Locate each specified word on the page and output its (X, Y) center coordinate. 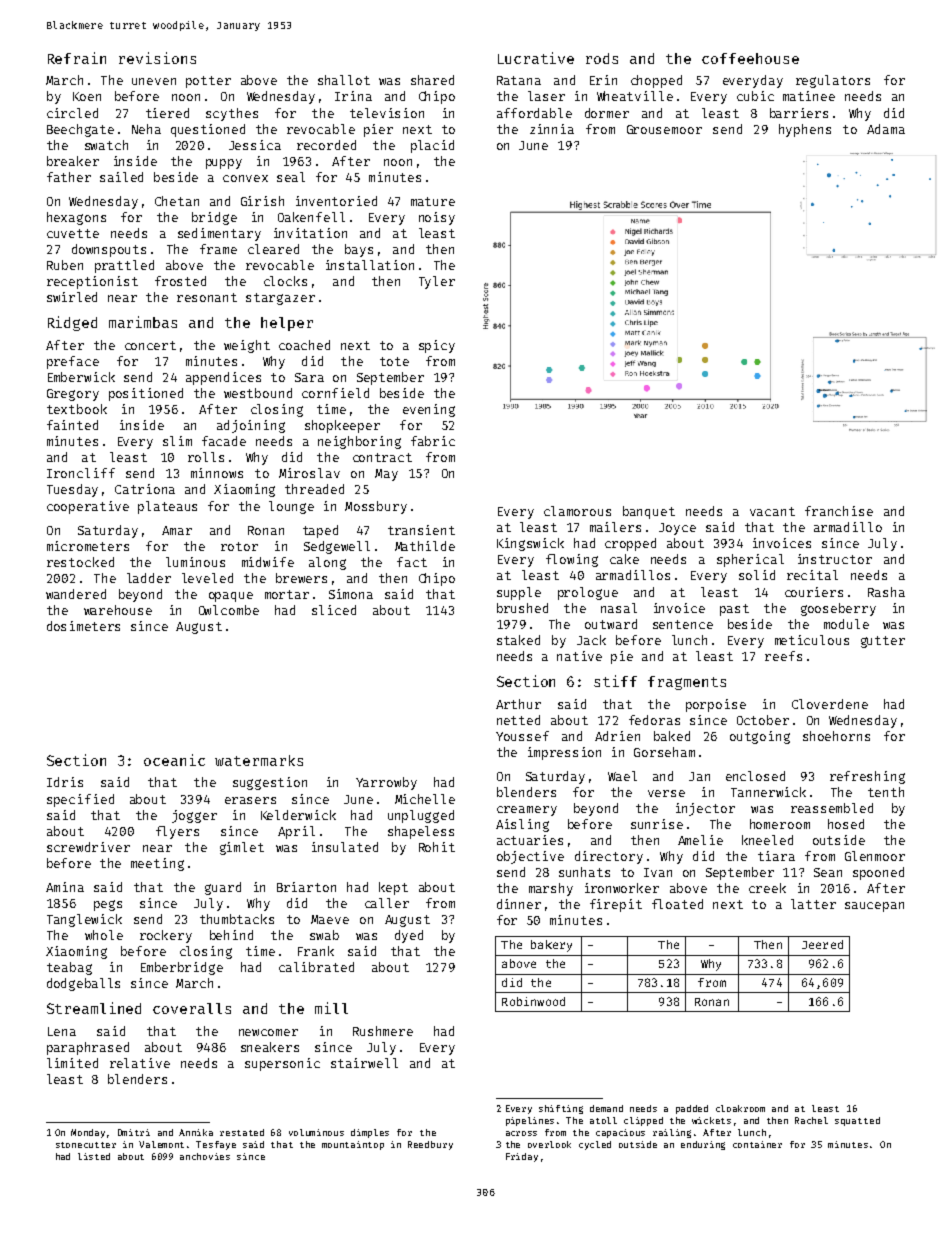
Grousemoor (664, 129)
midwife (268, 562)
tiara (776, 856)
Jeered (822, 944)
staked (518, 640)
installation (370, 265)
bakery (551, 946)
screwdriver (88, 847)
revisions (157, 58)
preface (73, 362)
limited (72, 1063)
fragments (687, 683)
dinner (519, 904)
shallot (344, 80)
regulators (833, 81)
